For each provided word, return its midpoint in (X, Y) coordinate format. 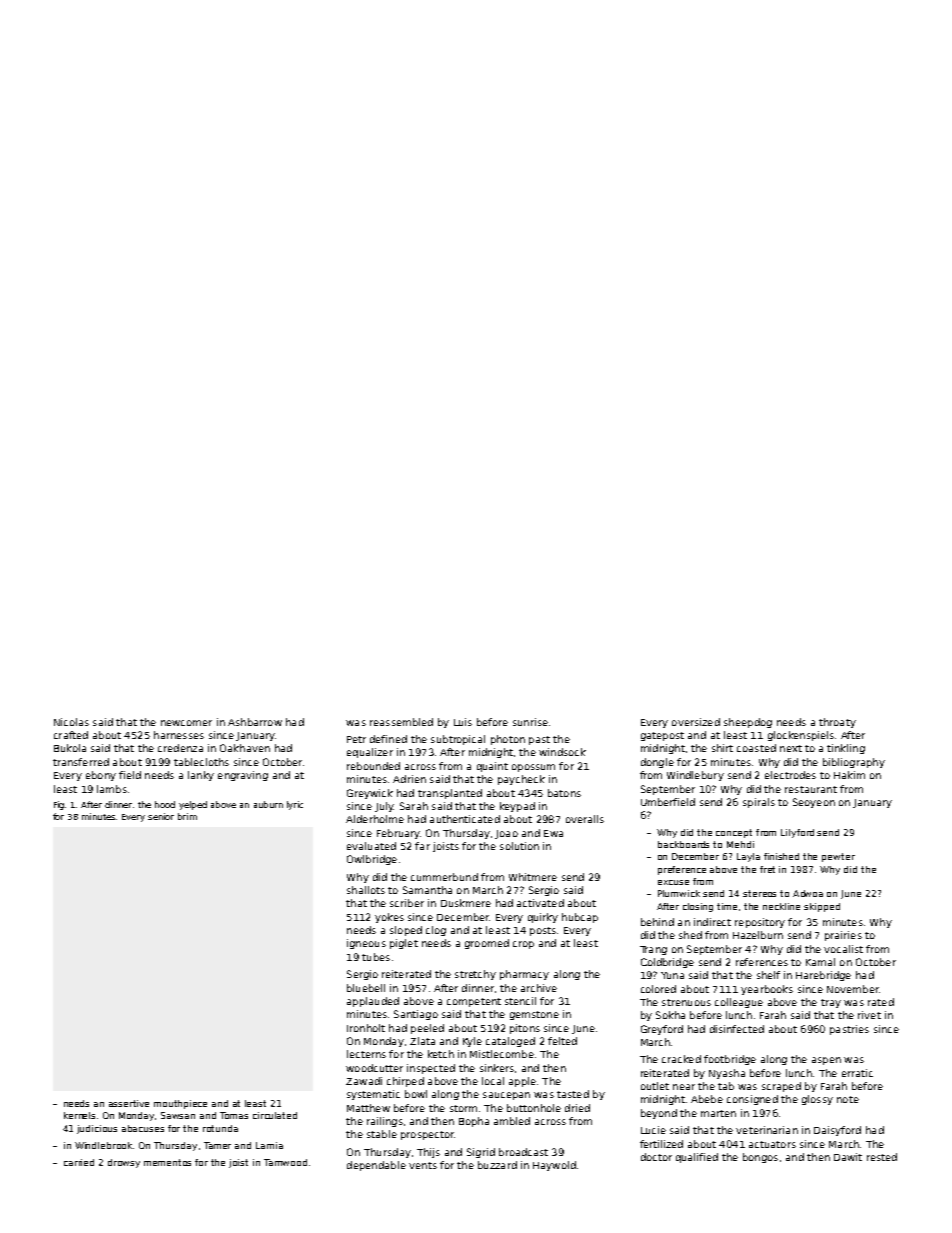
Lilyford (797, 833)
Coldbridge (667, 963)
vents (423, 1165)
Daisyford (837, 1131)
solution (519, 846)
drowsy (124, 1163)
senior (161, 816)
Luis (463, 722)
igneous (366, 944)
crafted (71, 735)
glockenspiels (801, 736)
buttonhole (534, 1108)
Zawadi (364, 1081)
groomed (487, 944)
